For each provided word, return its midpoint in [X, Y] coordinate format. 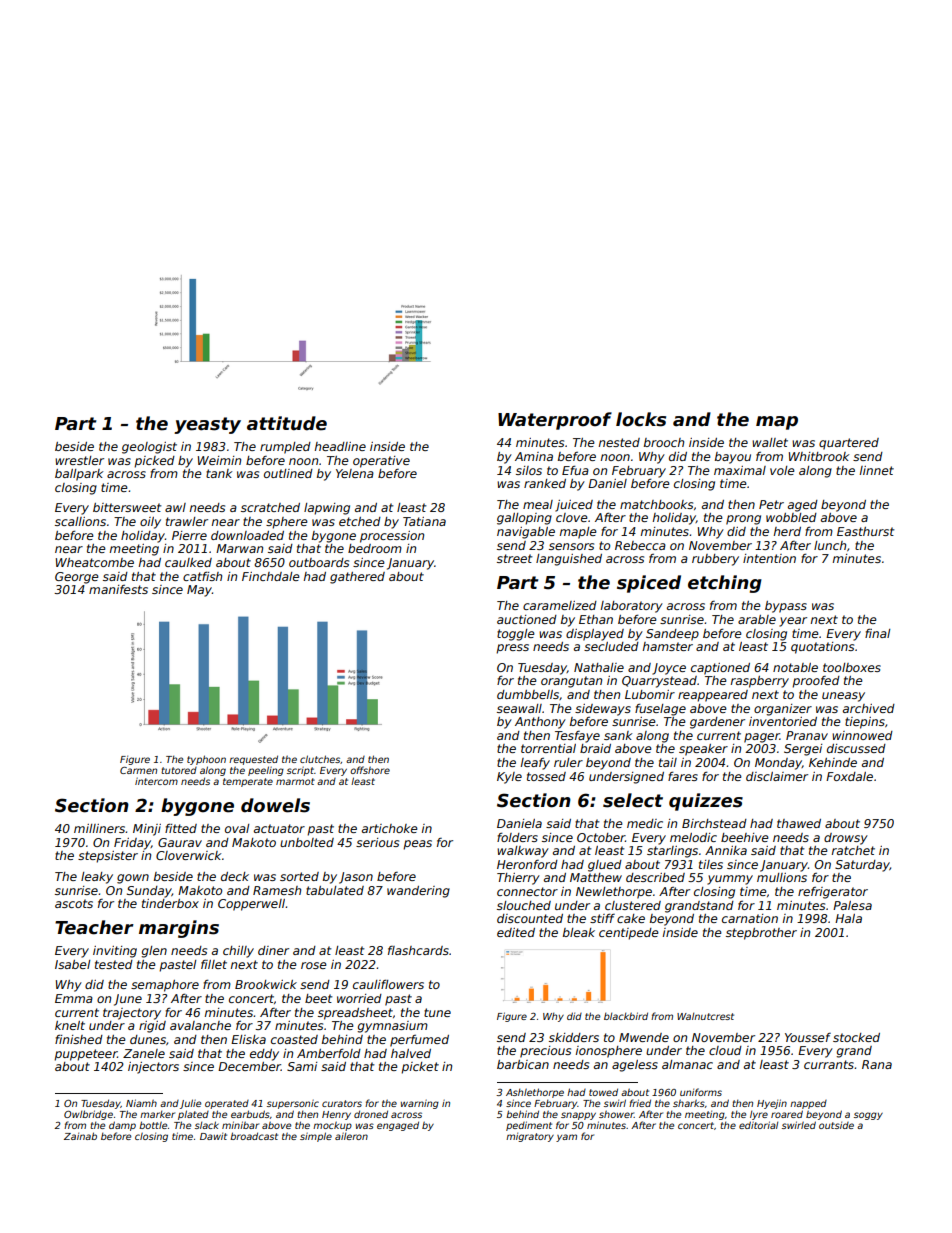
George [77, 578]
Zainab [80, 1136]
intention [769, 558]
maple [578, 533]
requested [253, 760]
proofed [816, 682]
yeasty [207, 425]
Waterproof [555, 421]
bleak [579, 932]
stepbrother [761, 934]
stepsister [108, 857]
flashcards [418, 950]
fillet [214, 964]
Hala [848, 918]
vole [782, 470]
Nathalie [599, 667]
